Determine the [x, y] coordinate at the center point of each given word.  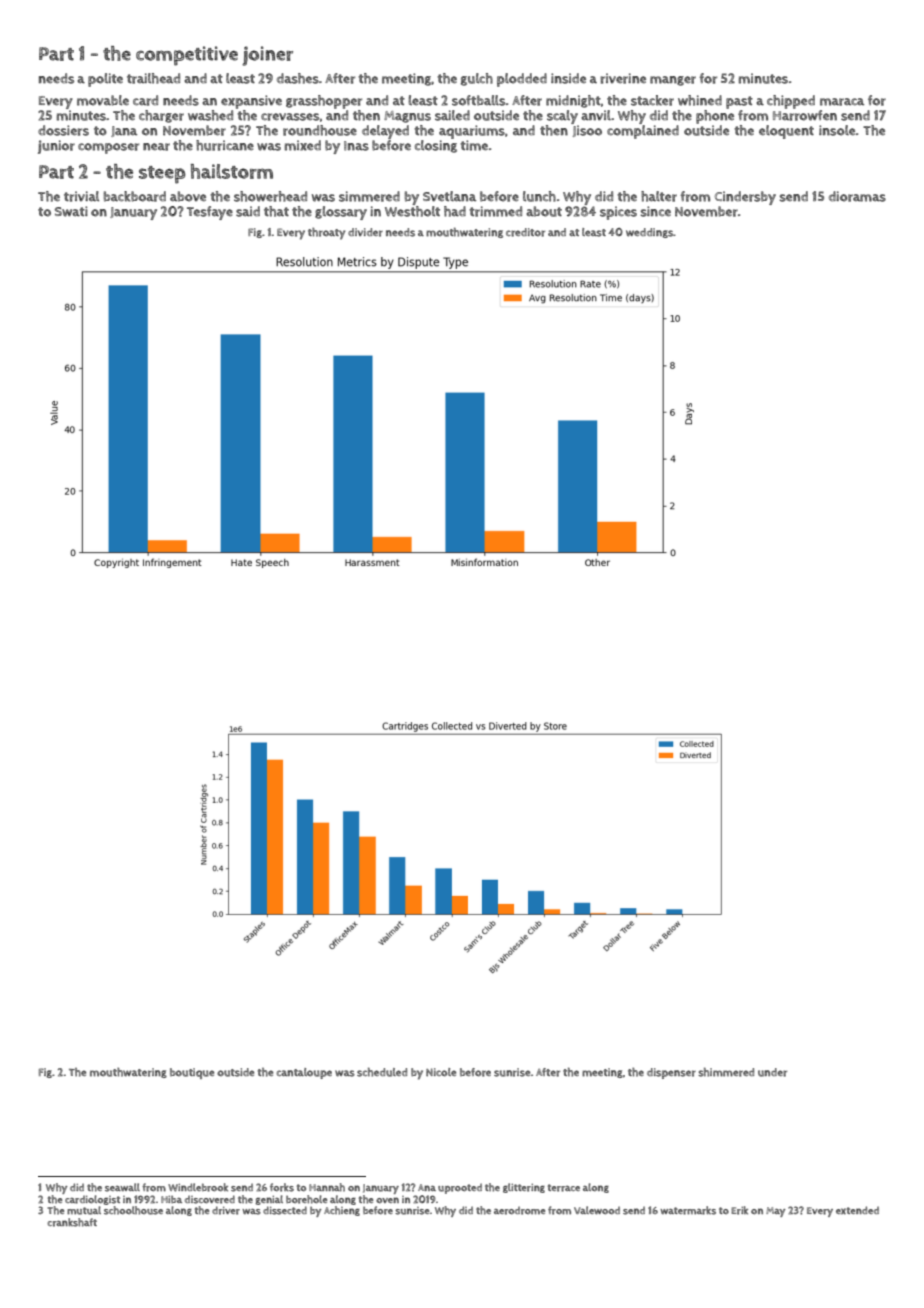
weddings [649, 233]
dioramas [857, 196]
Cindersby [745, 198]
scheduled [382, 1072]
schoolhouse [133, 1210]
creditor [525, 232]
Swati [71, 211]
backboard [135, 196]
